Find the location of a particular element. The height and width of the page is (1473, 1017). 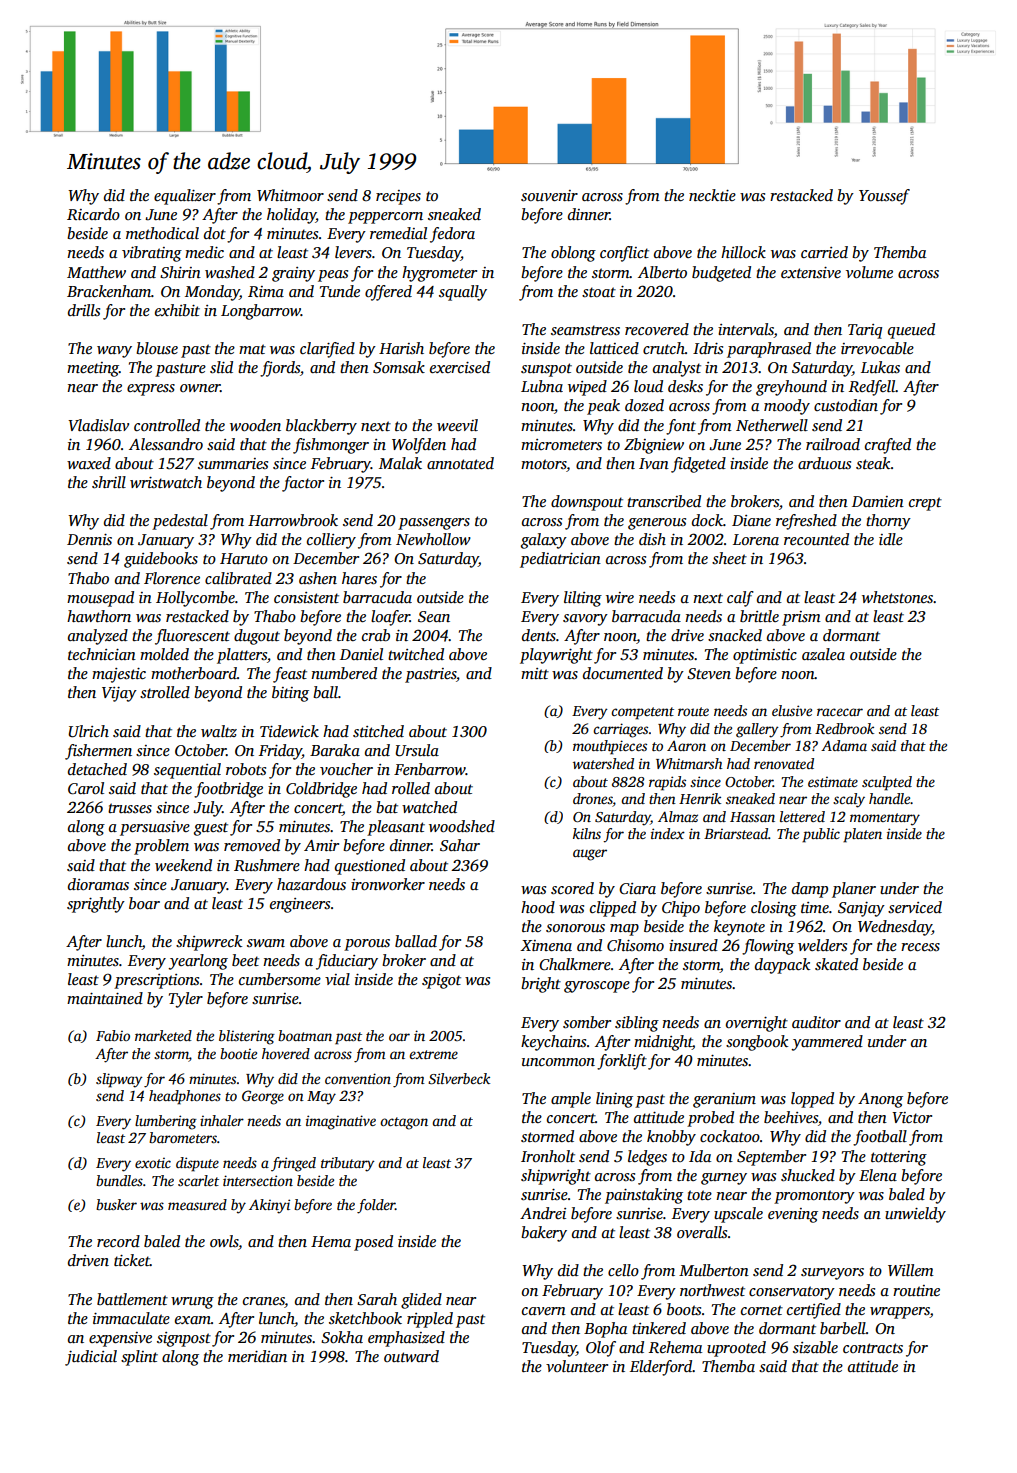

souvenir is located at coordinates (549, 196).
